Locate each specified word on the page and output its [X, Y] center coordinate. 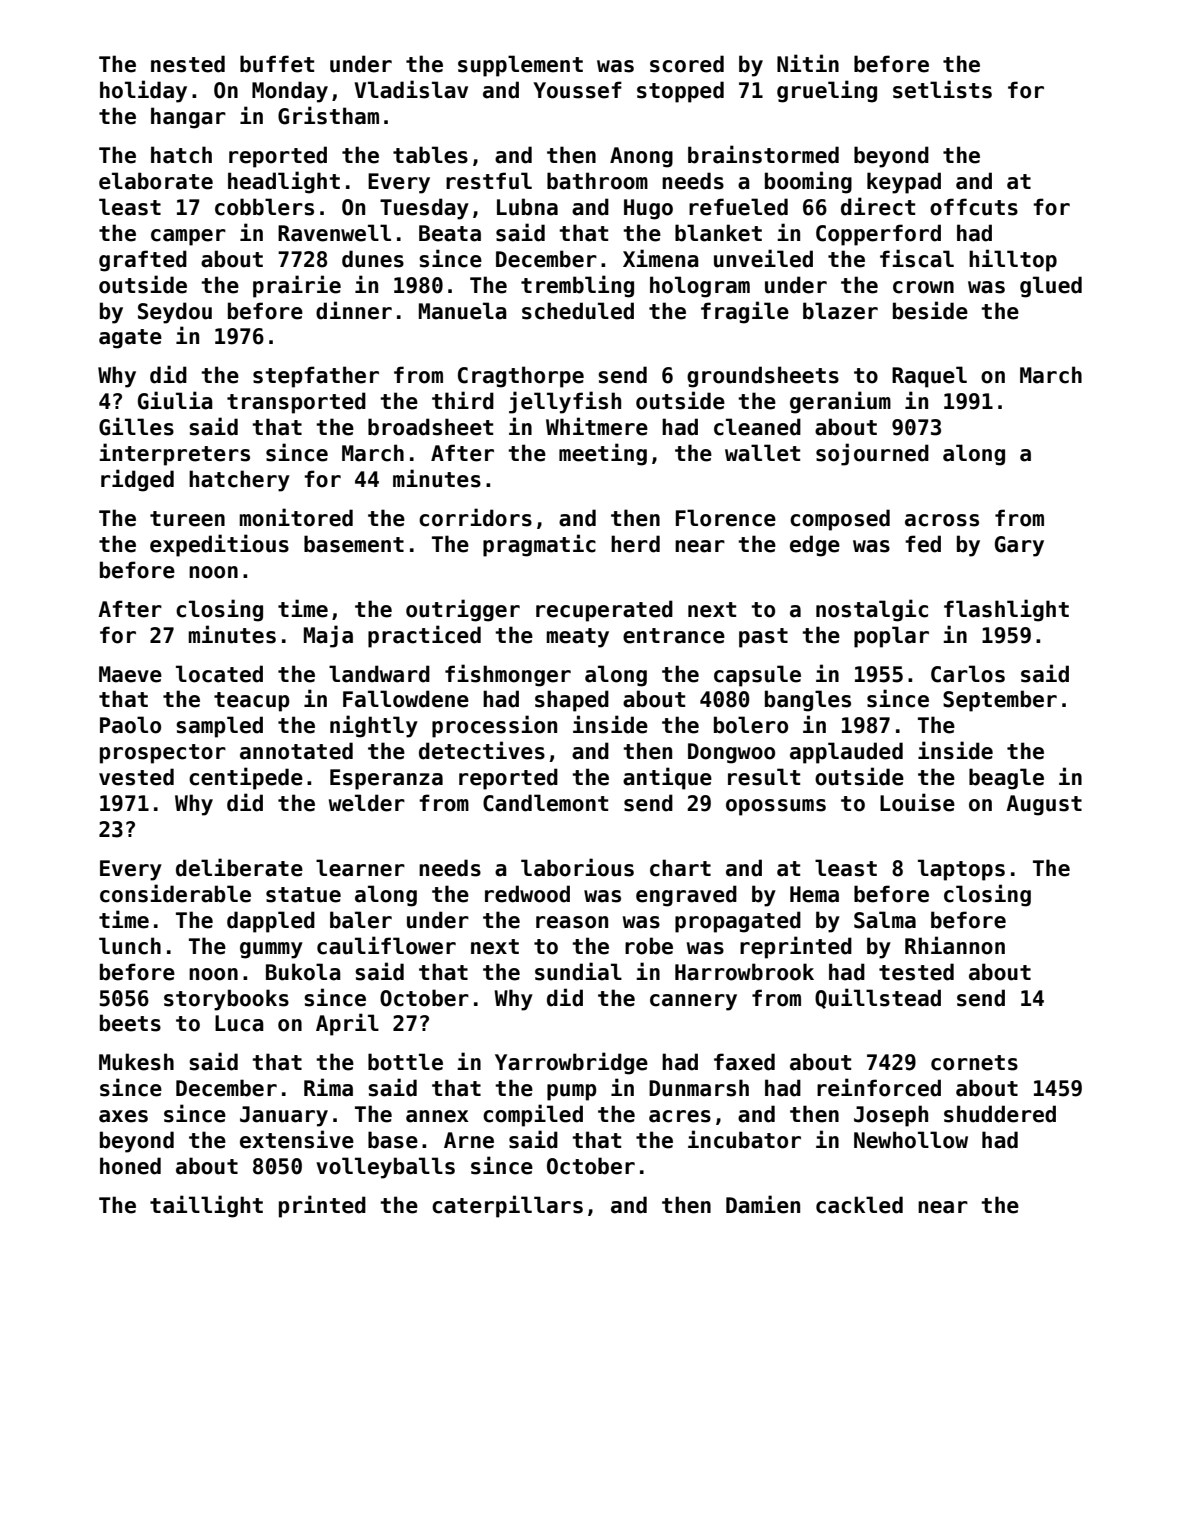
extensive [297, 1139]
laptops [961, 870]
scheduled [578, 311]
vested [136, 777]
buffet [277, 64]
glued [1051, 287]
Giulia [175, 400]
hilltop [1013, 260]
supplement [520, 66]
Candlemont [545, 803]
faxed [744, 1062]
